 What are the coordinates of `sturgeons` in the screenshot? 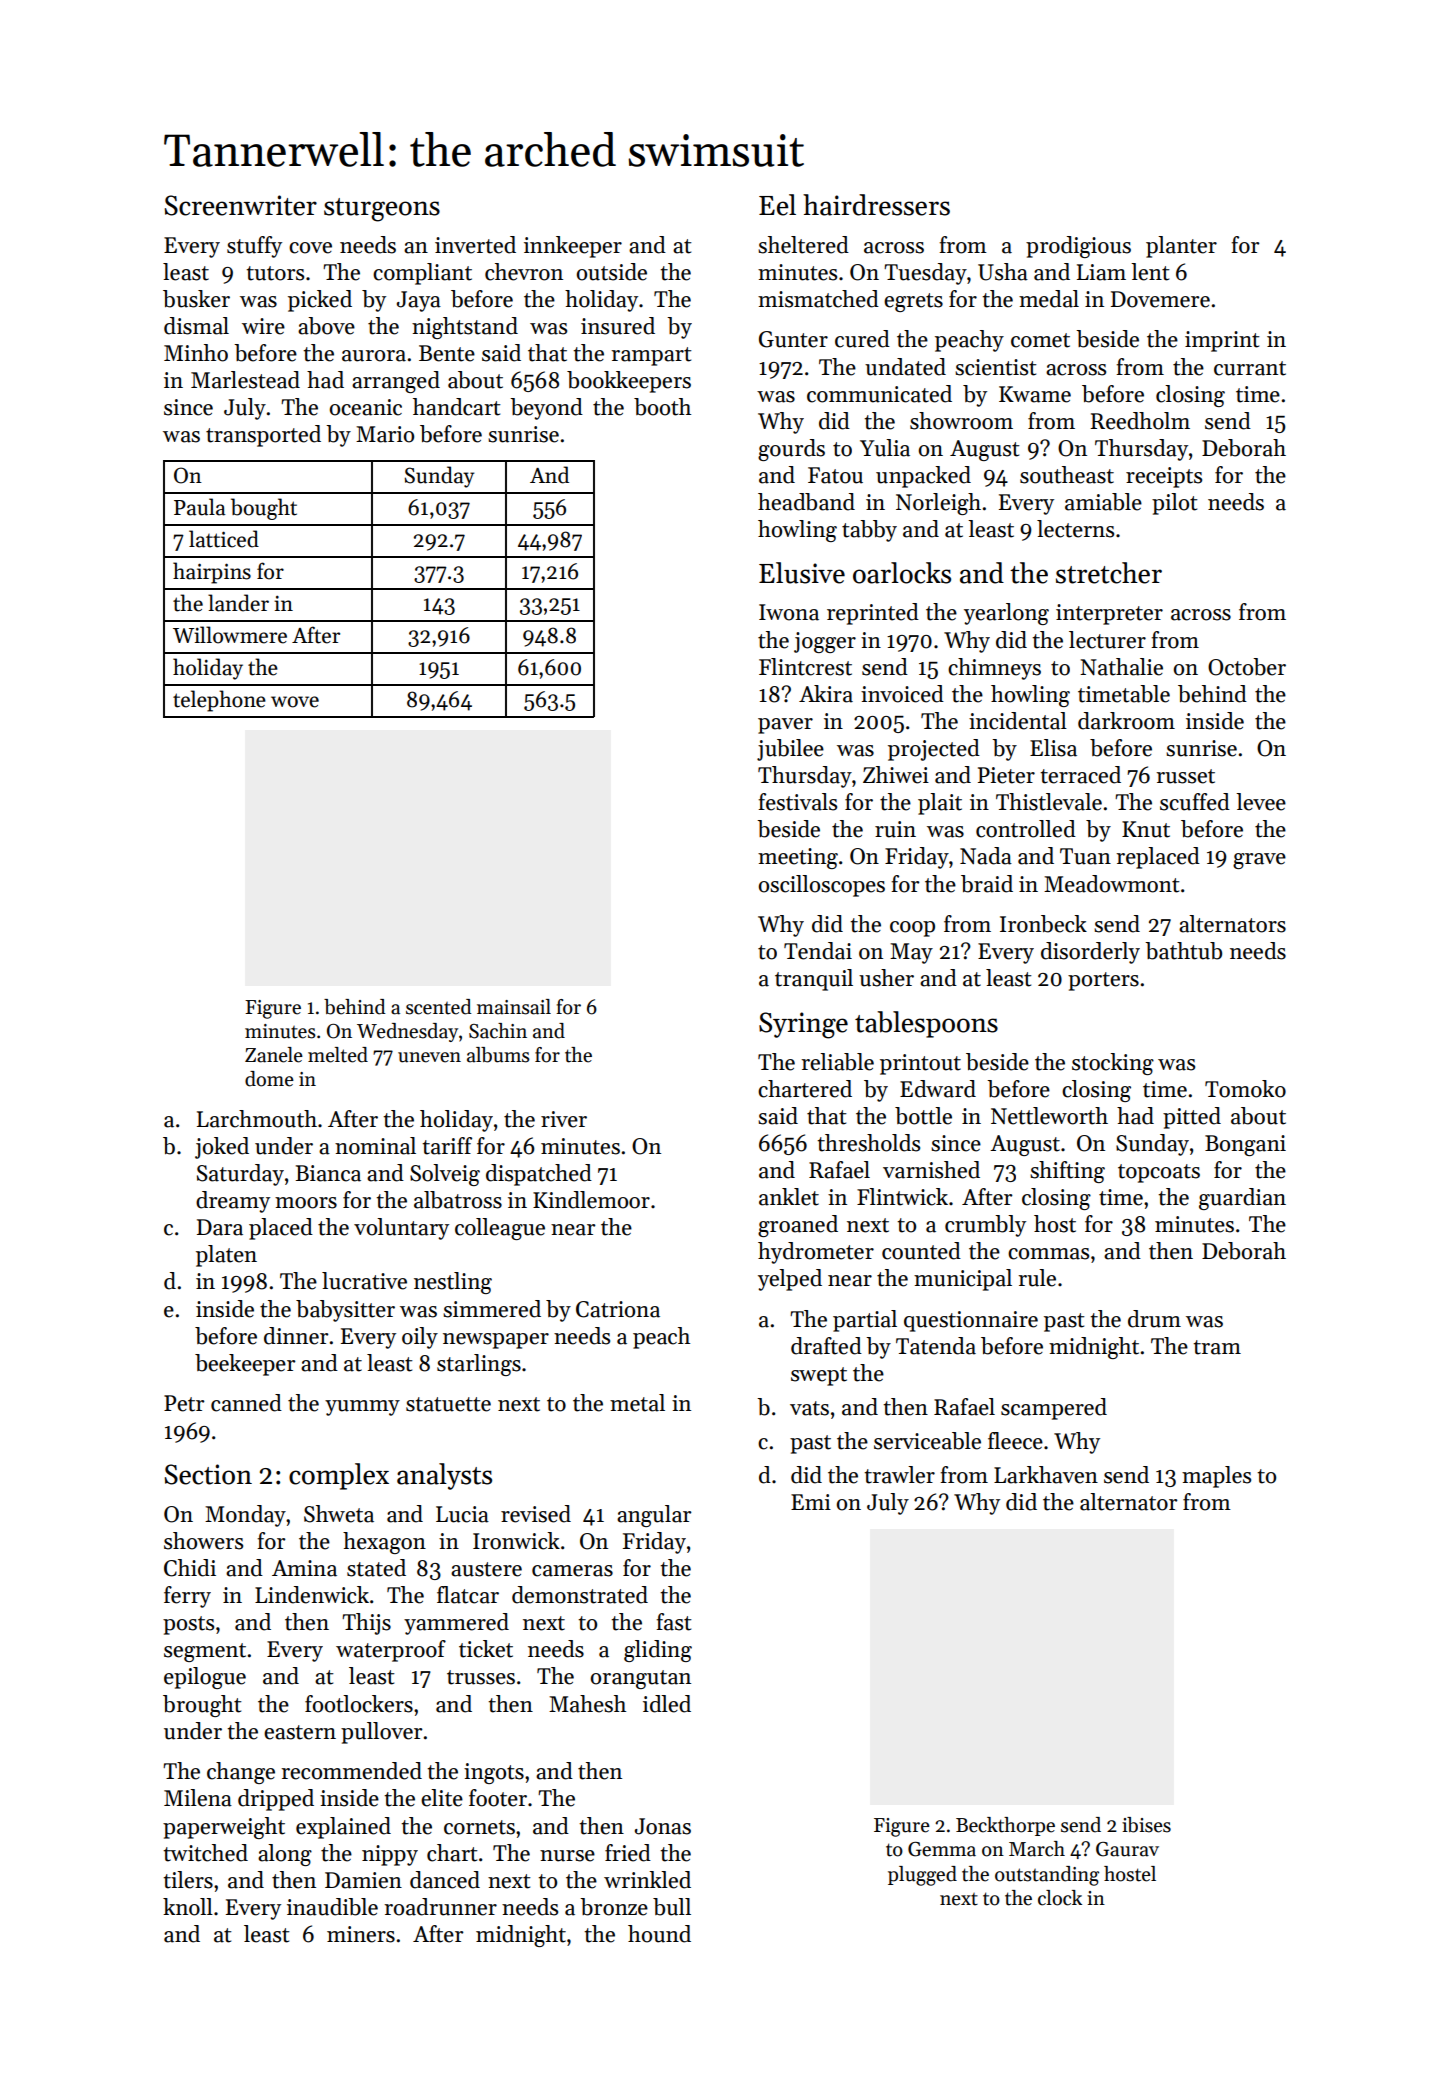 It's located at (382, 210).
